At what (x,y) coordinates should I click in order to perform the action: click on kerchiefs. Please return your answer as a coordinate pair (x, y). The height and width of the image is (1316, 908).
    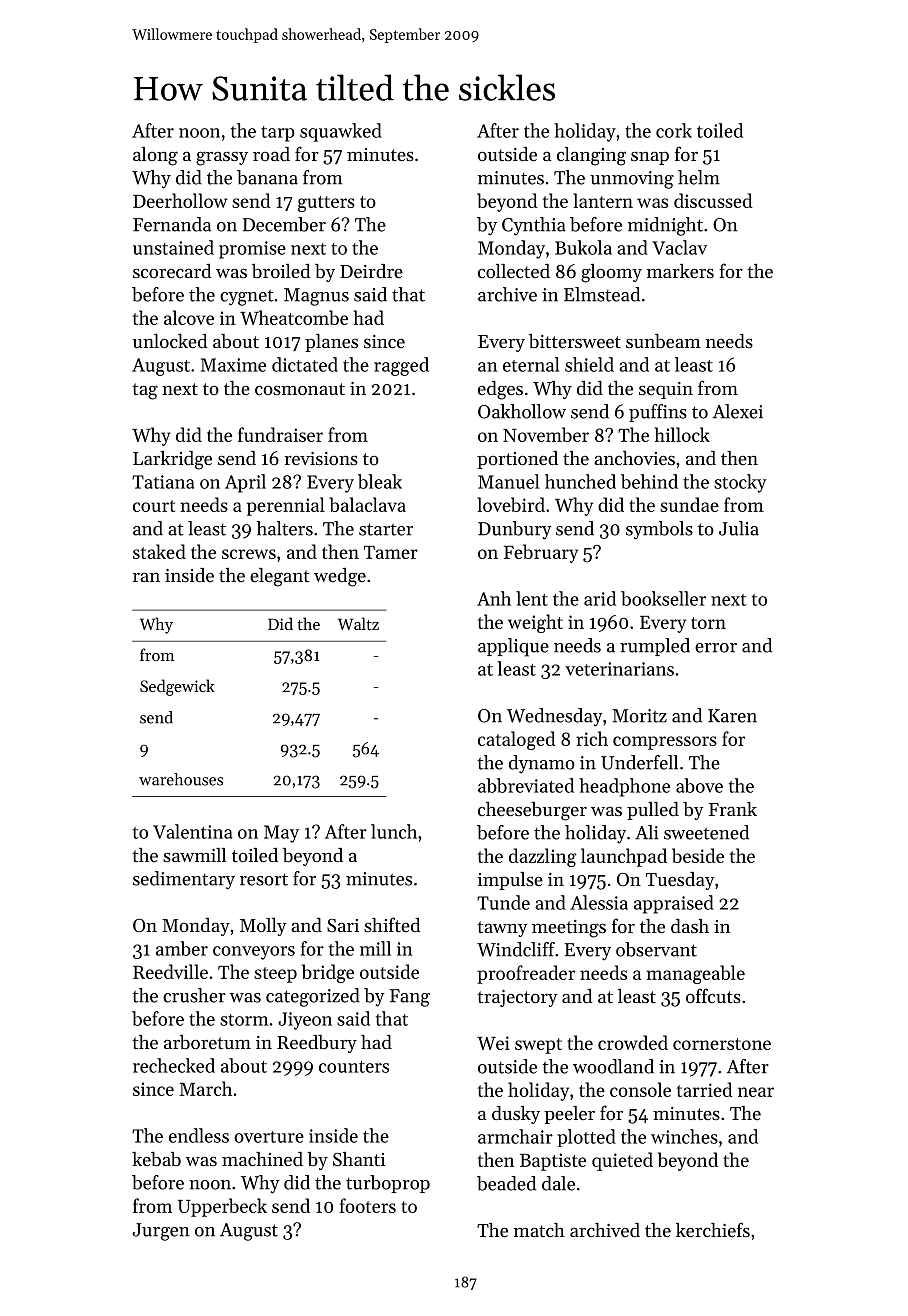
    Looking at the image, I should click on (713, 1229).
